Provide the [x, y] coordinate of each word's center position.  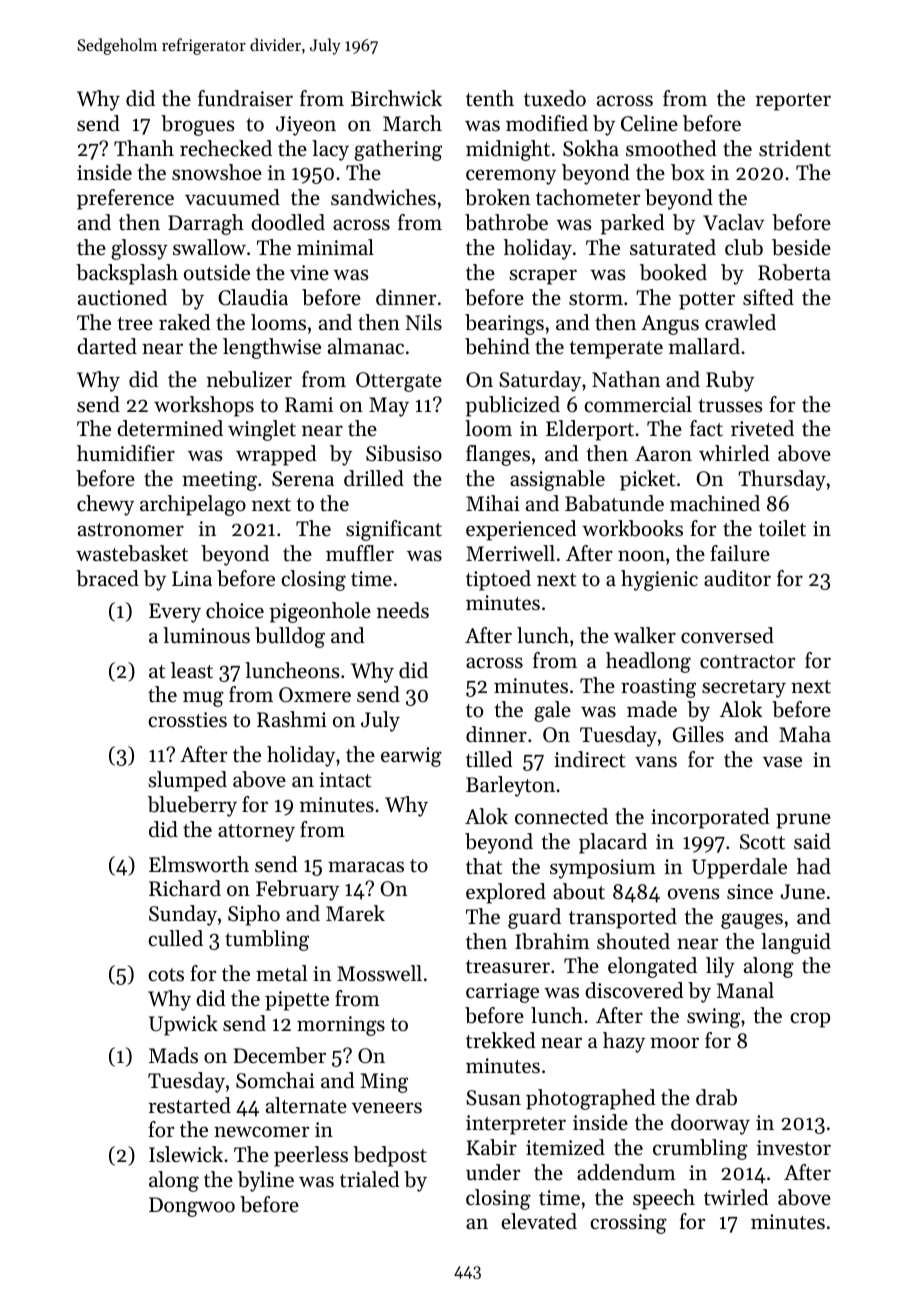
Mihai [493, 503]
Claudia [253, 297]
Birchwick [396, 98]
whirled [734, 453]
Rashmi [292, 719]
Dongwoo [192, 1207]
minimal [335, 247]
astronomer [131, 530]
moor [674, 1043]
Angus [670, 325]
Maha [805, 734]
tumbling [267, 940]
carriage [502, 993]
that [484, 866]
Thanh [144, 148]
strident [795, 148]
